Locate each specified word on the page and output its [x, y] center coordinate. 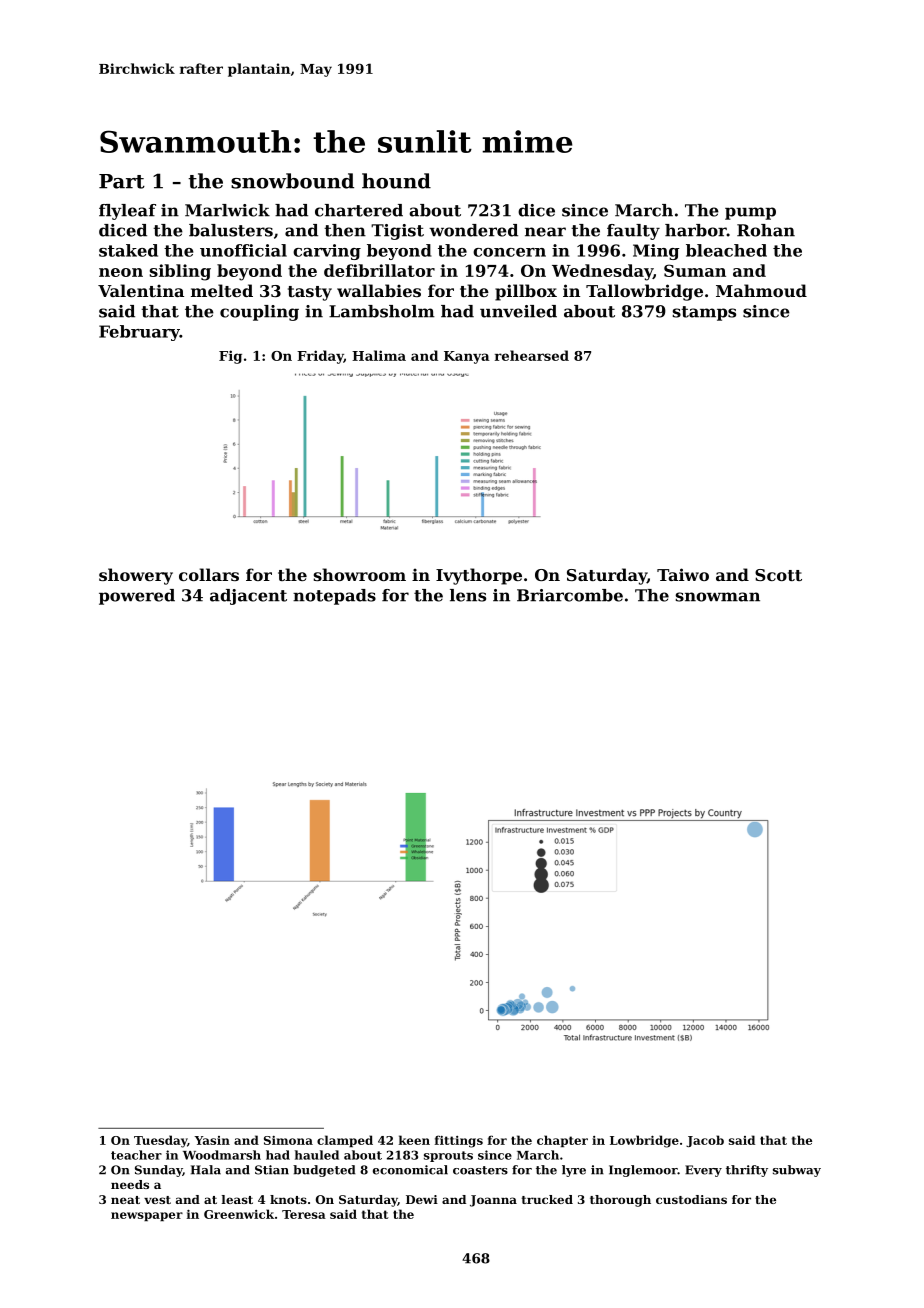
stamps [704, 313]
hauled [317, 1155]
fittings [459, 1141]
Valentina [141, 290]
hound [396, 181]
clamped [345, 1141]
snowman [718, 597]
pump [750, 213]
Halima [379, 355]
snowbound [292, 181]
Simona [288, 1140]
